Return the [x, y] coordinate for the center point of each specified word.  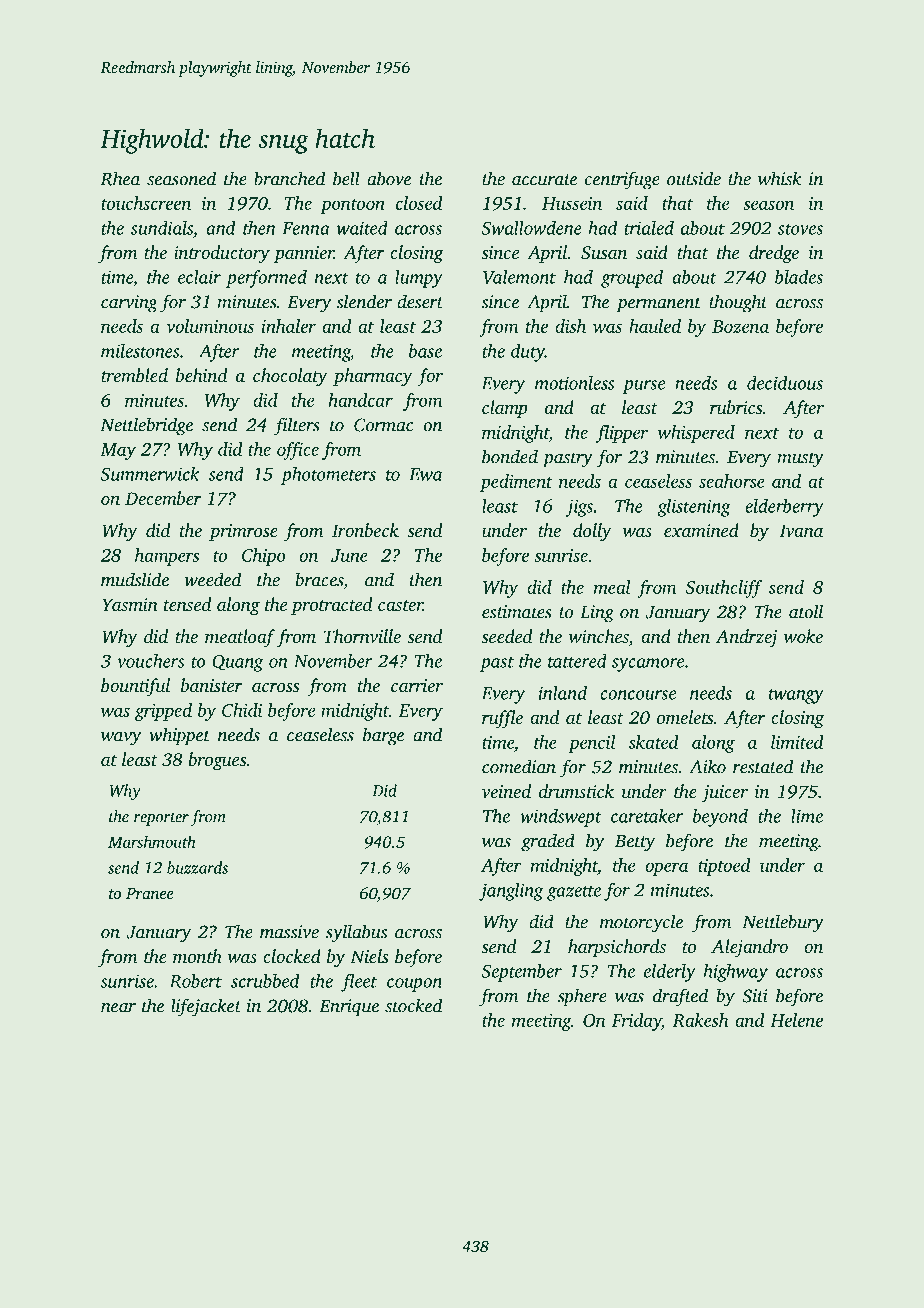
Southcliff [724, 589]
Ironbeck [365, 530]
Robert [195, 981]
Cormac [383, 425]
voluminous [210, 326]
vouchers [150, 661]
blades [799, 277]
